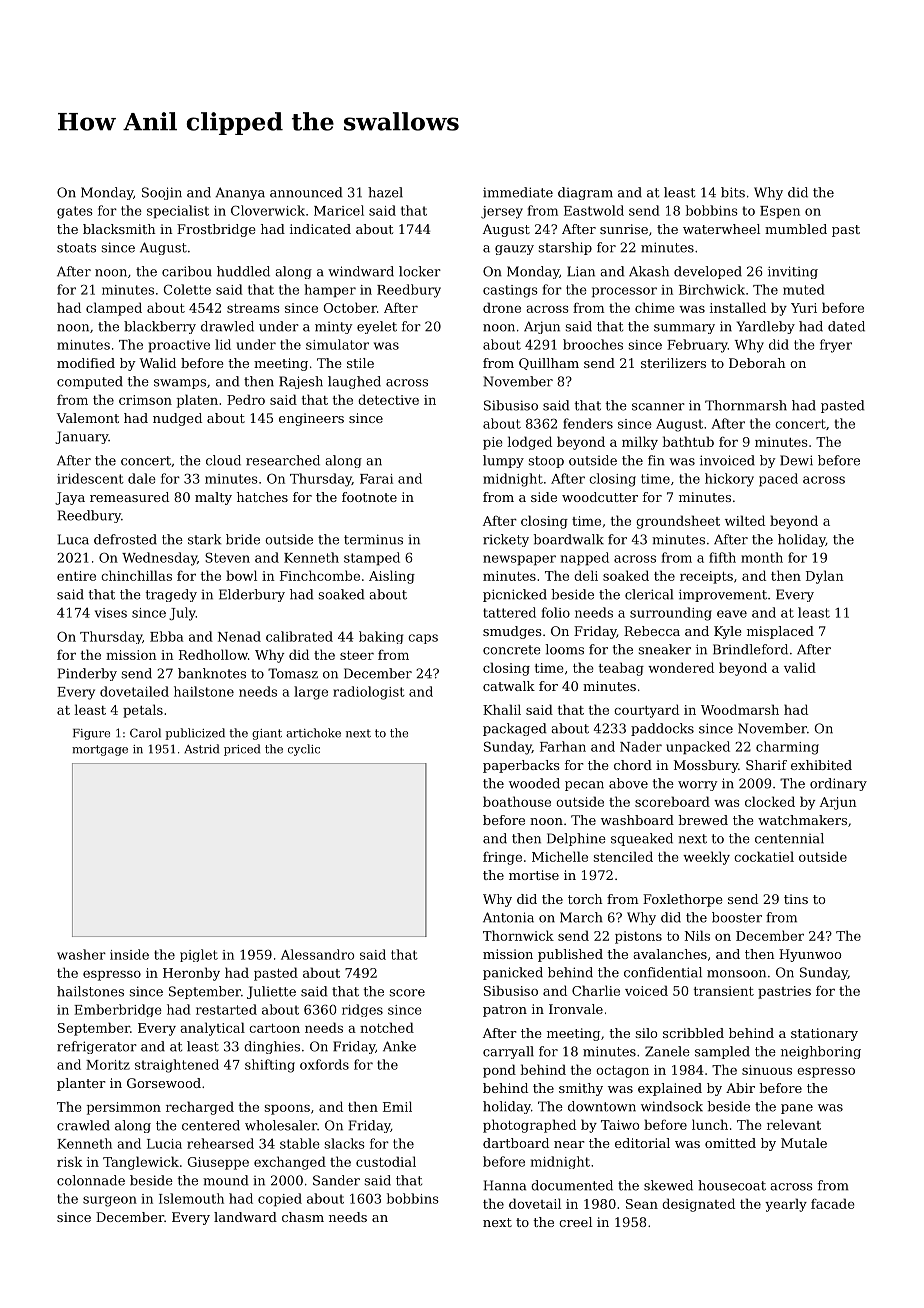 The image size is (924, 1308). I want to click on giant, so click(267, 734).
